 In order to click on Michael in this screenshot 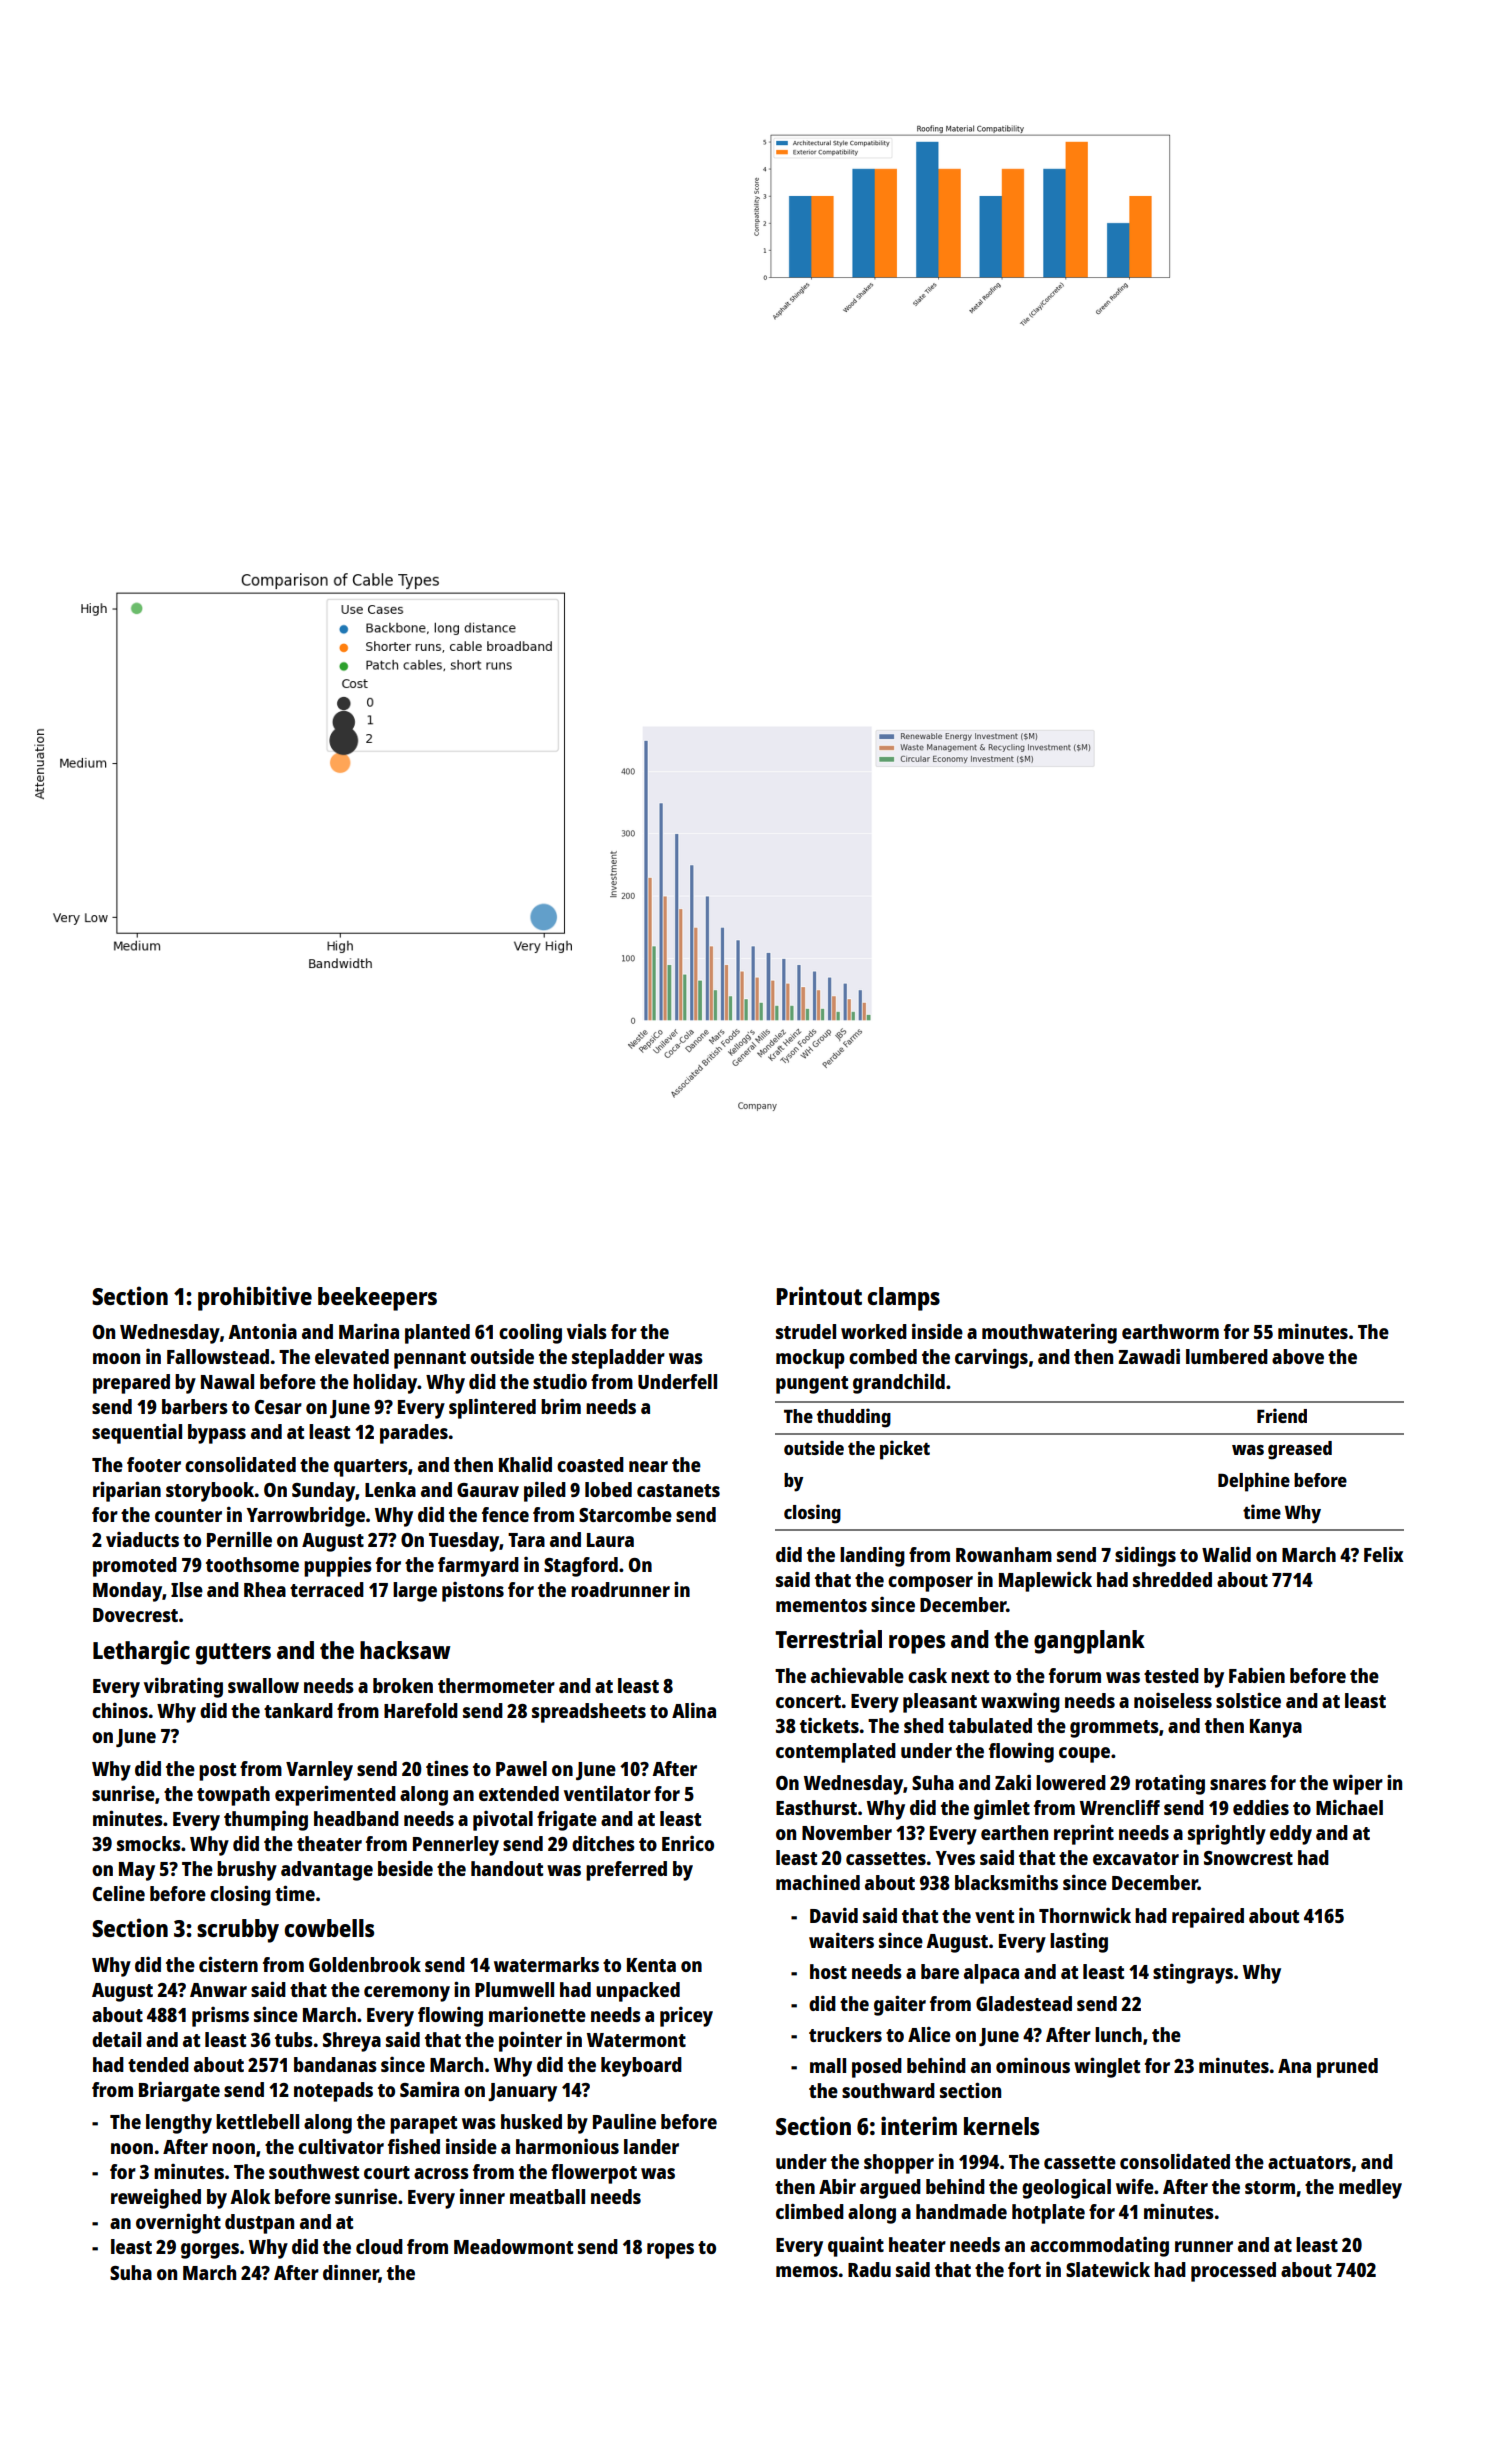, I will do `click(1349, 1807)`.
